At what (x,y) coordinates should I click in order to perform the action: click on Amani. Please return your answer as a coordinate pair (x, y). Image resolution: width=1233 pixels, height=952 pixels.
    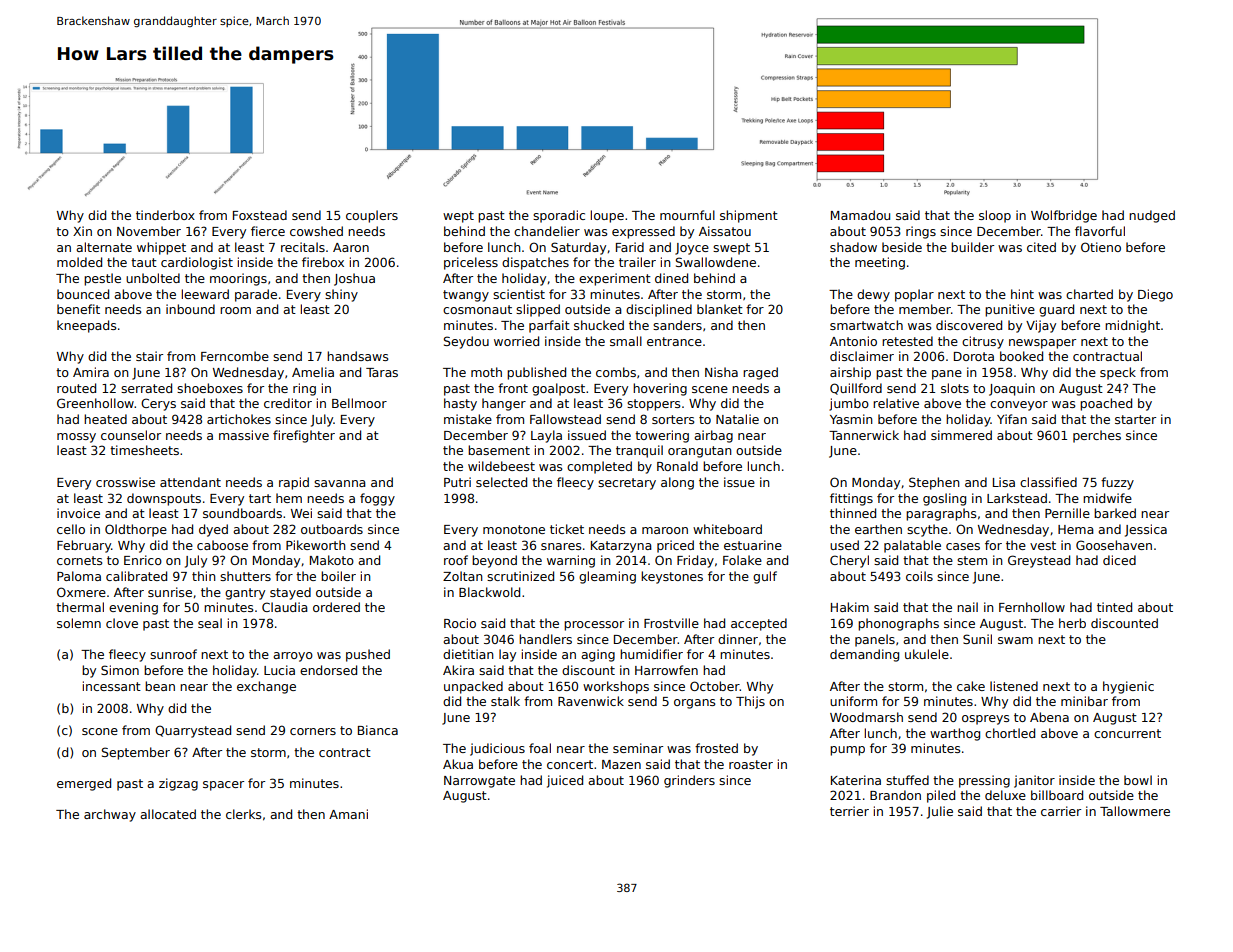
    Looking at the image, I should click on (348, 814).
